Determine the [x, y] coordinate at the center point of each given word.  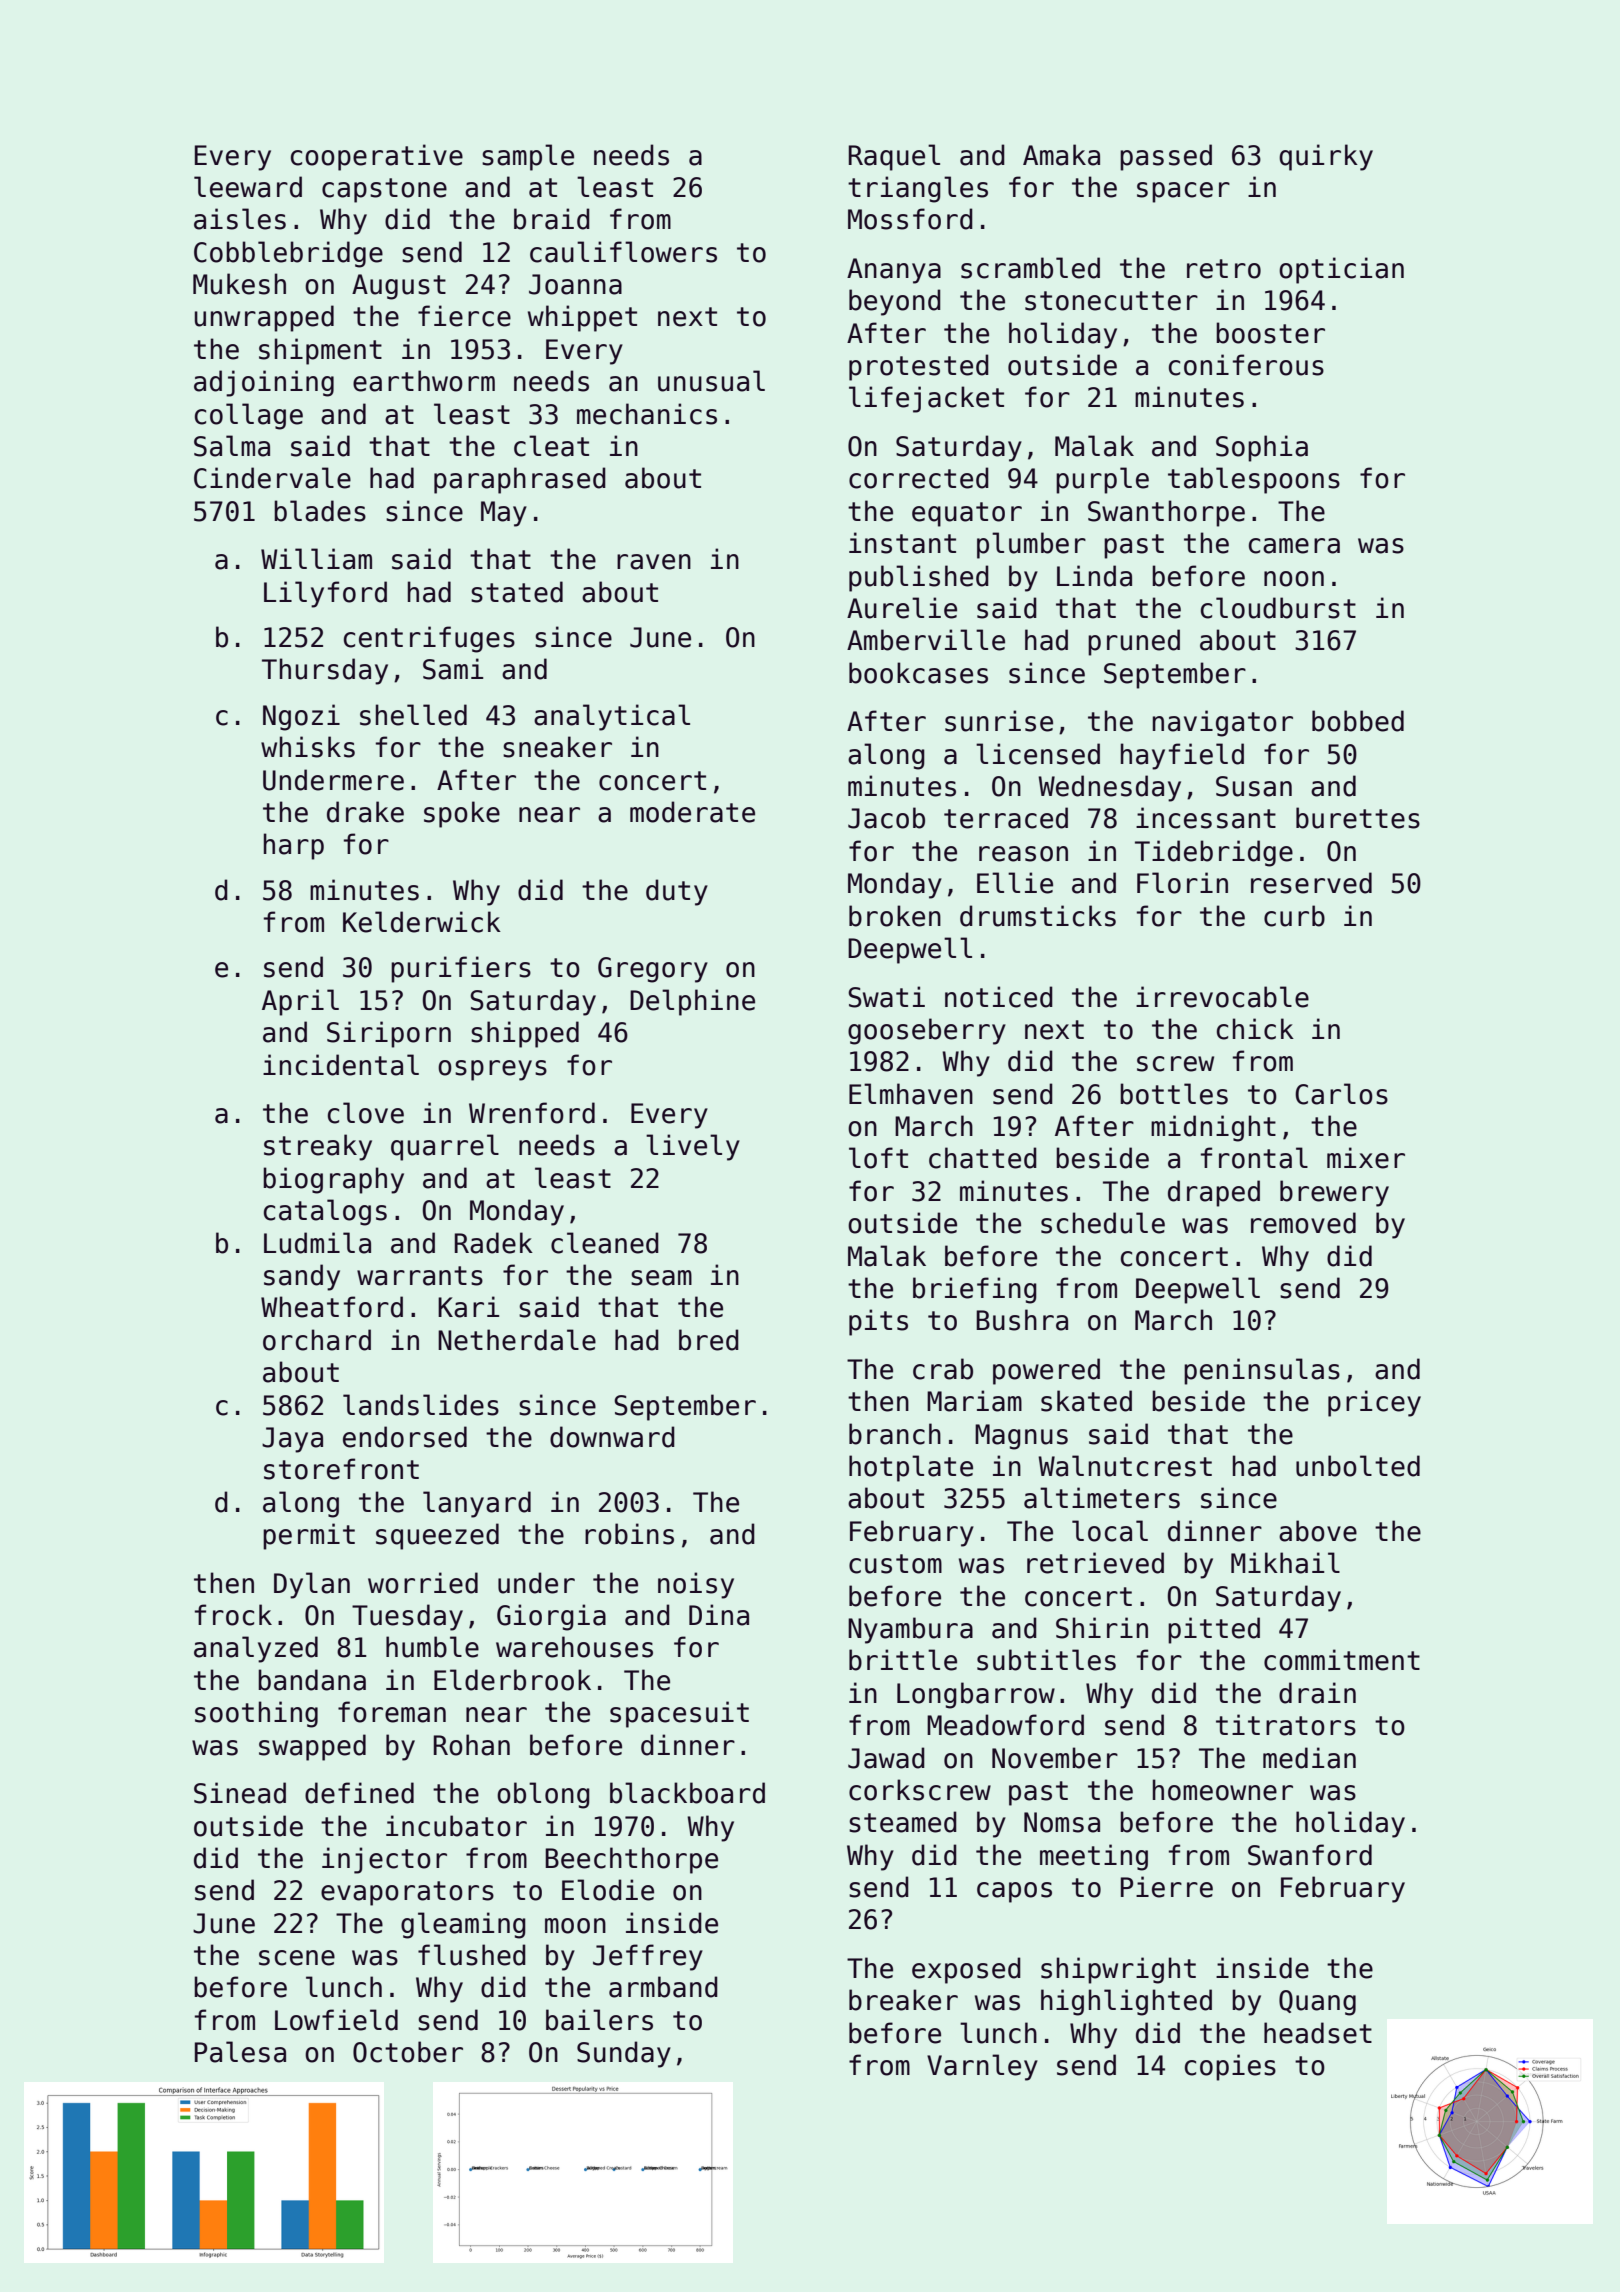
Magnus [1021, 1437]
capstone [384, 190]
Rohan [472, 1745]
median [1309, 1758]
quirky [1326, 157]
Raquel [894, 157]
